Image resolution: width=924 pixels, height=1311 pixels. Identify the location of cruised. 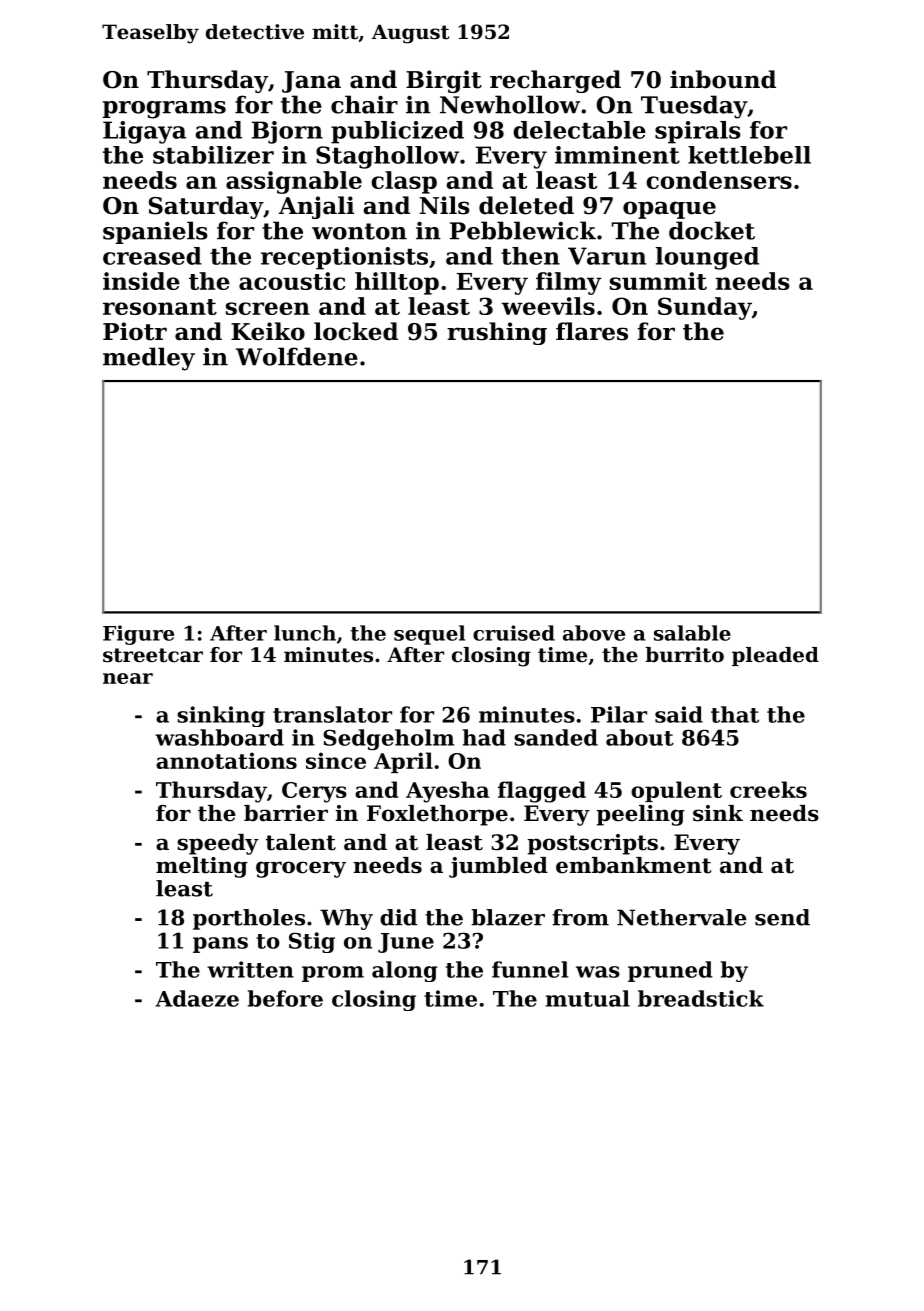
(514, 633).
